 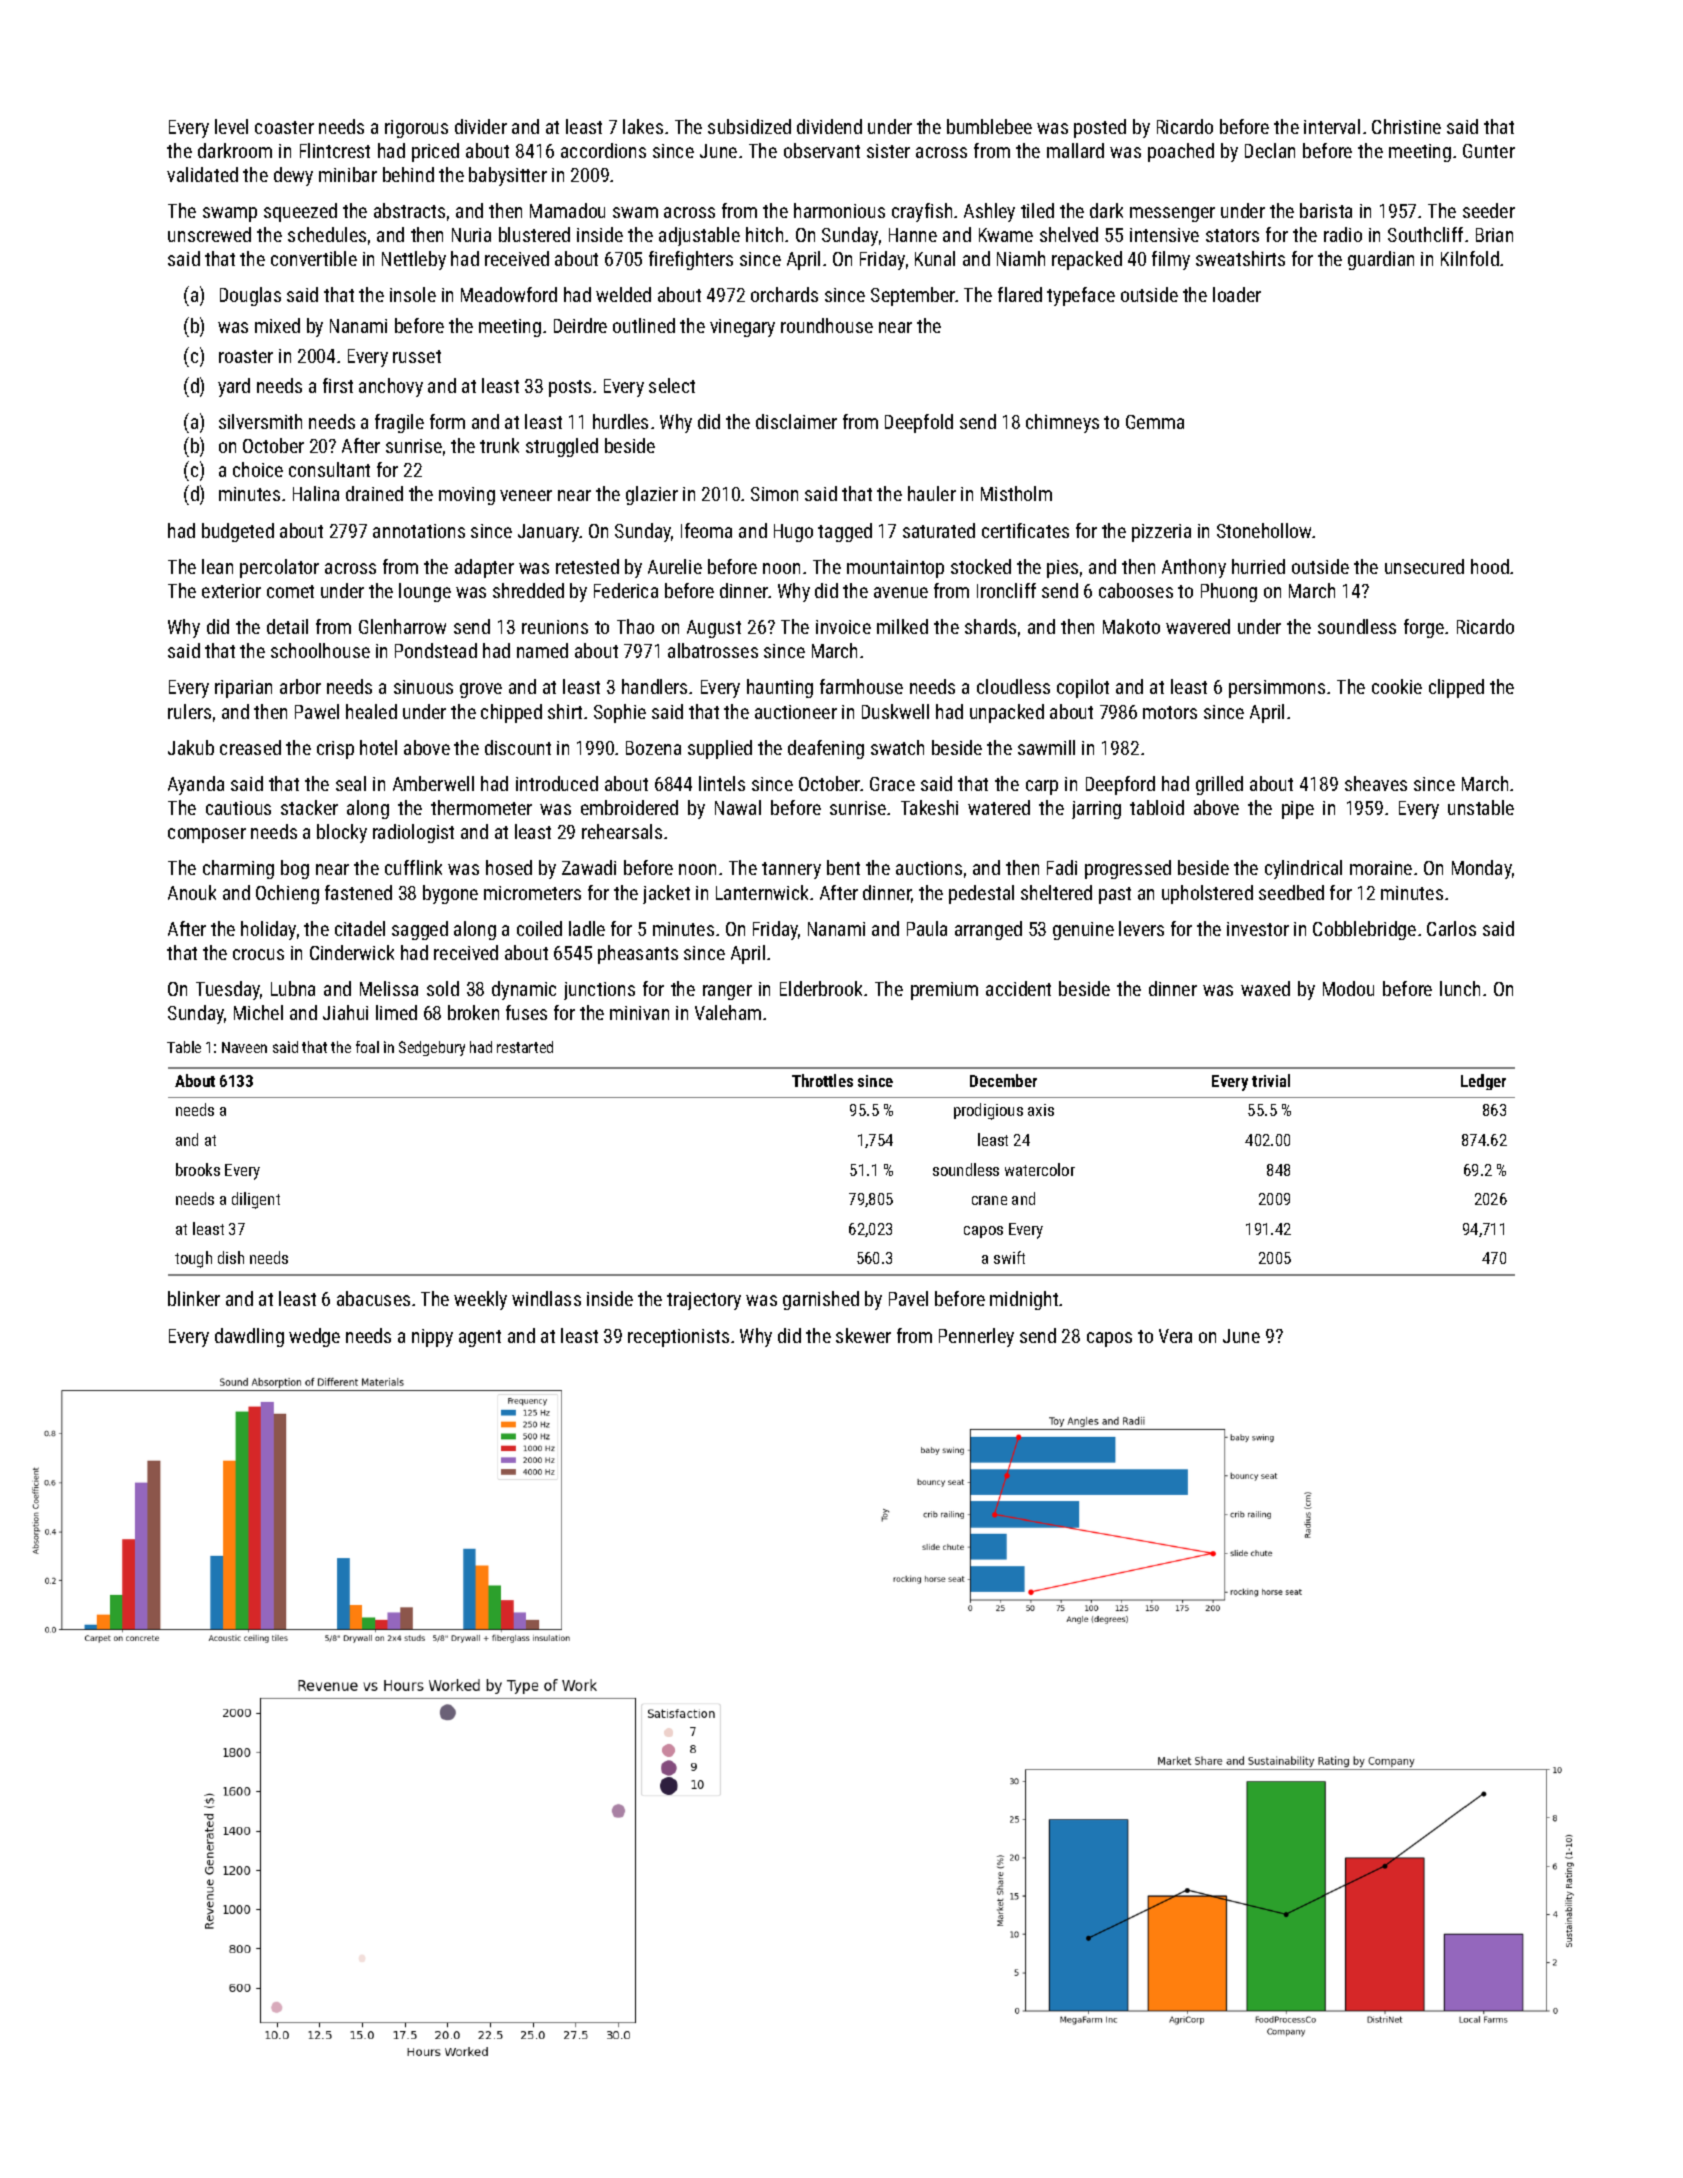 What do you see at coordinates (672, 385) in the document?
I see `select` at bounding box center [672, 385].
